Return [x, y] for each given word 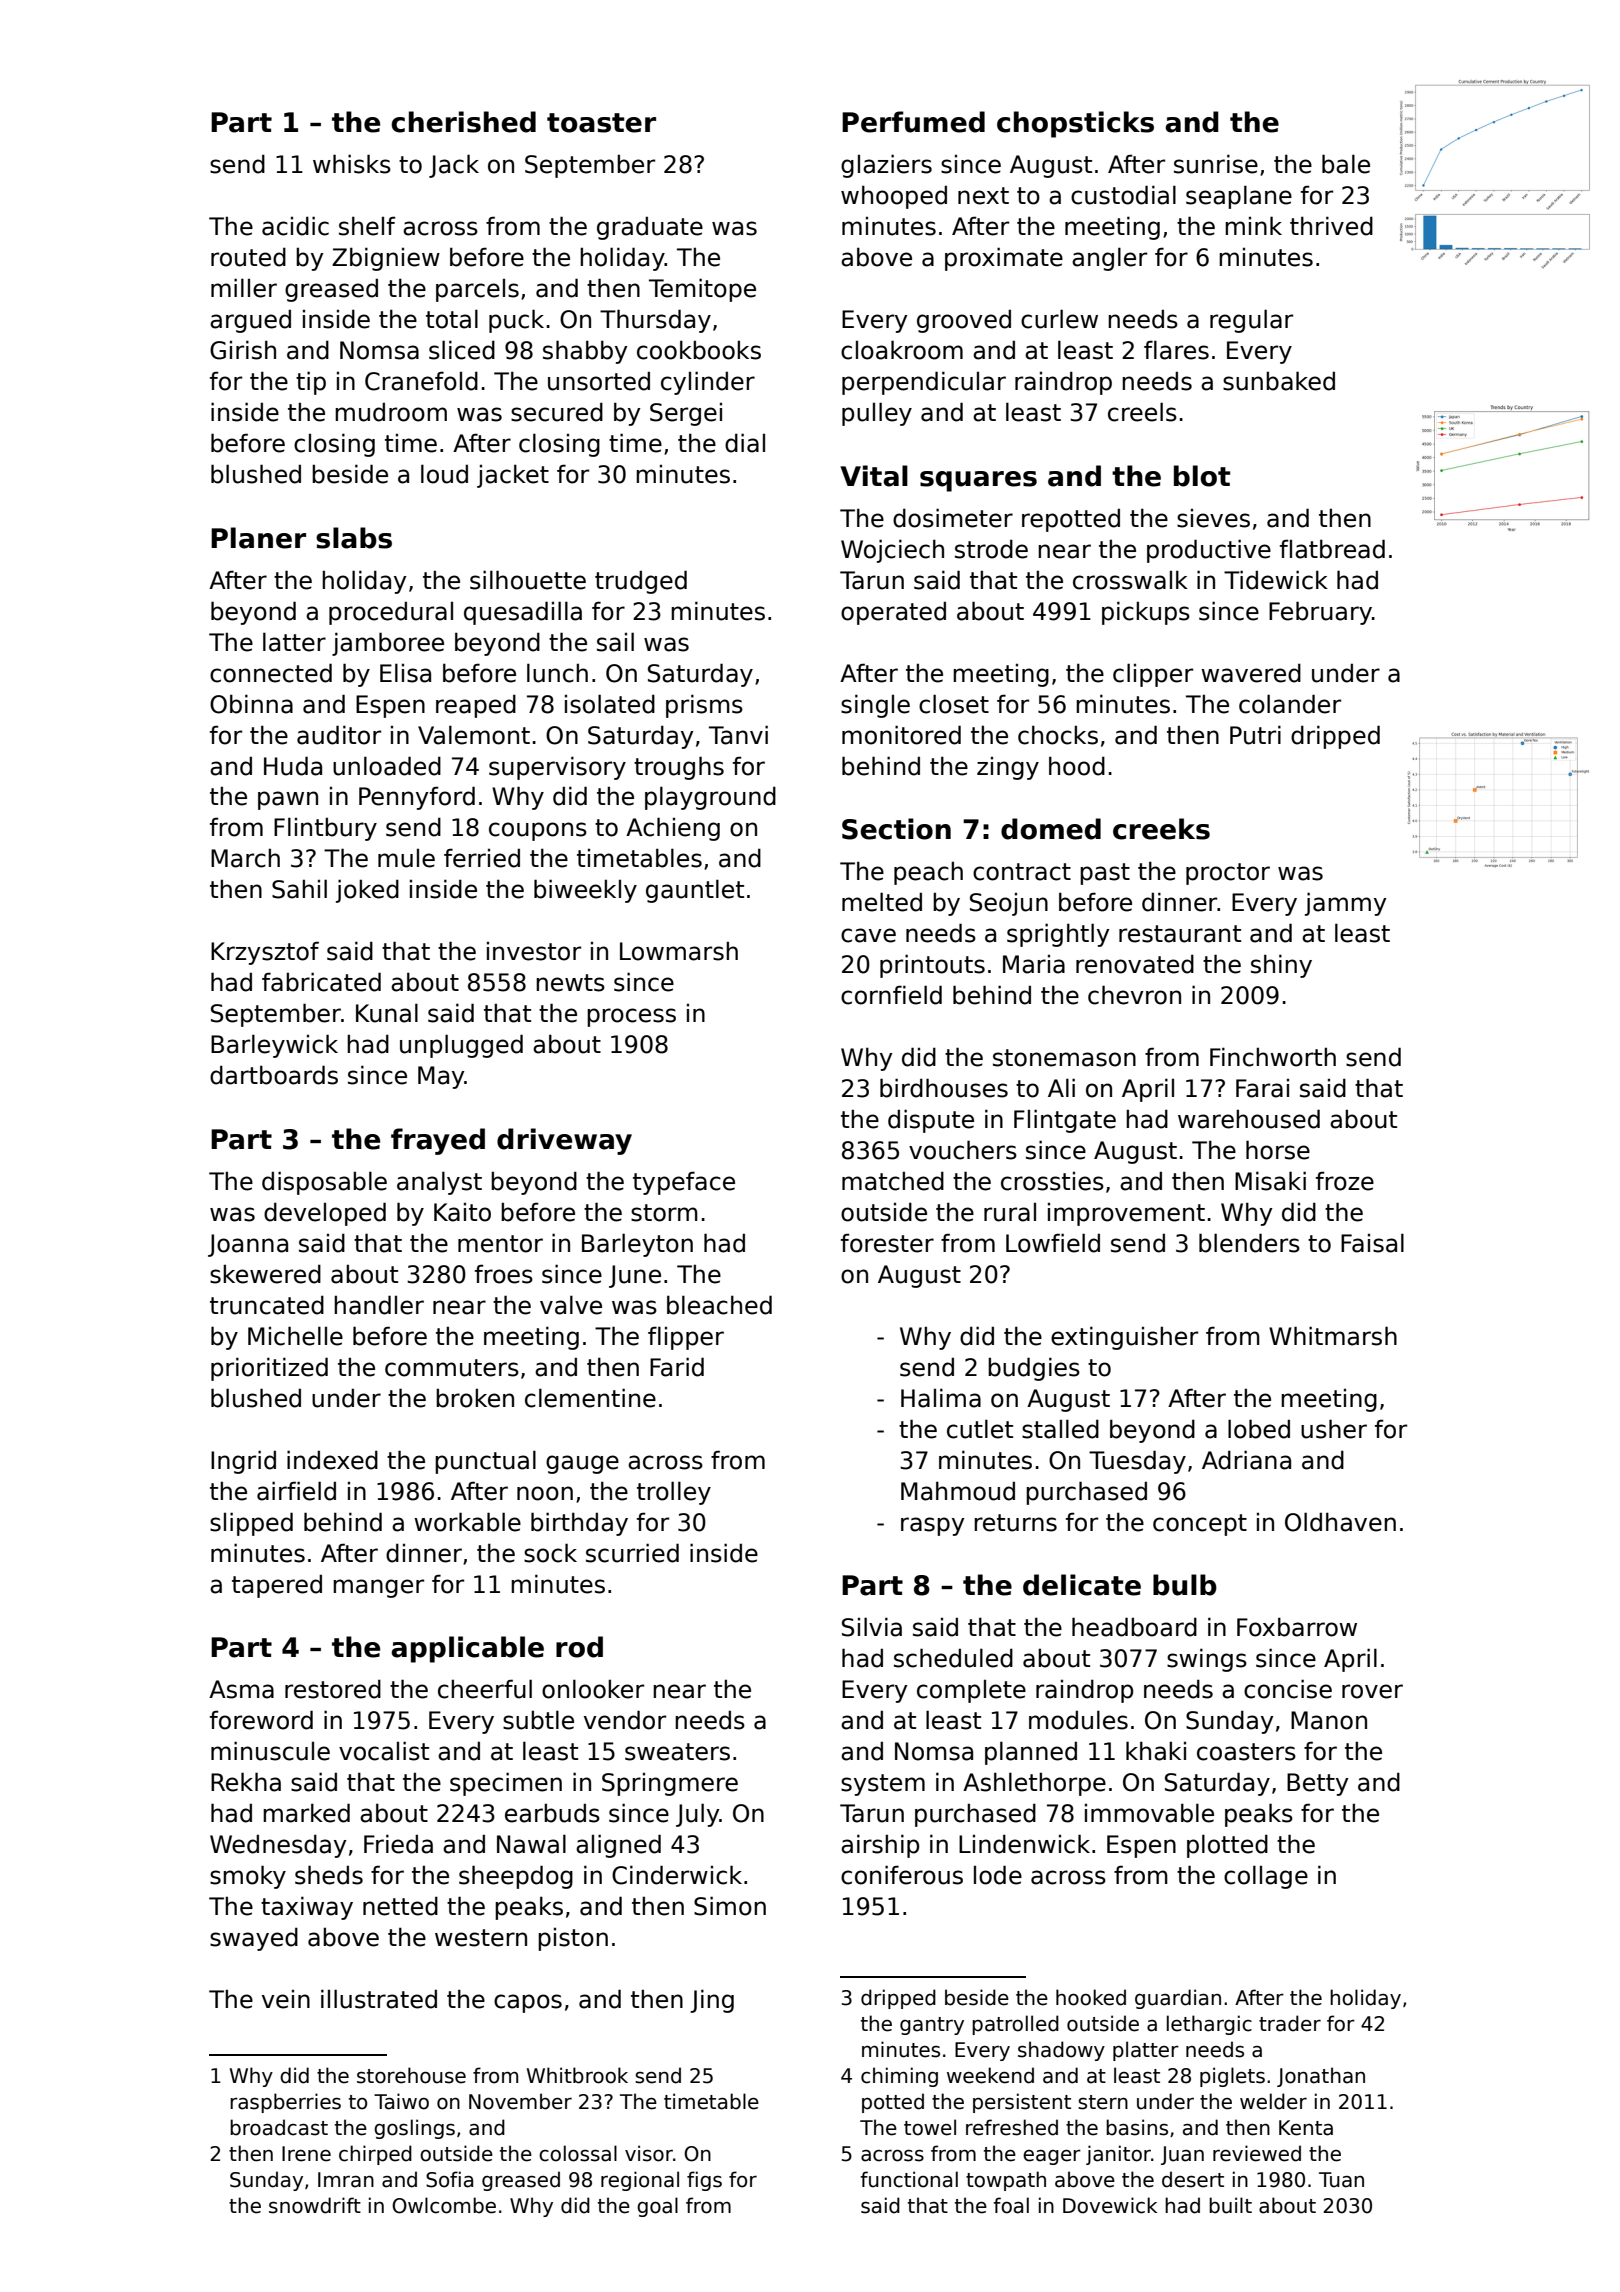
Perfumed [913, 122]
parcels [477, 290]
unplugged [461, 1046]
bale [1346, 164]
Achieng [673, 829]
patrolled [1015, 2025]
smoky [248, 1877]
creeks [1161, 829]
